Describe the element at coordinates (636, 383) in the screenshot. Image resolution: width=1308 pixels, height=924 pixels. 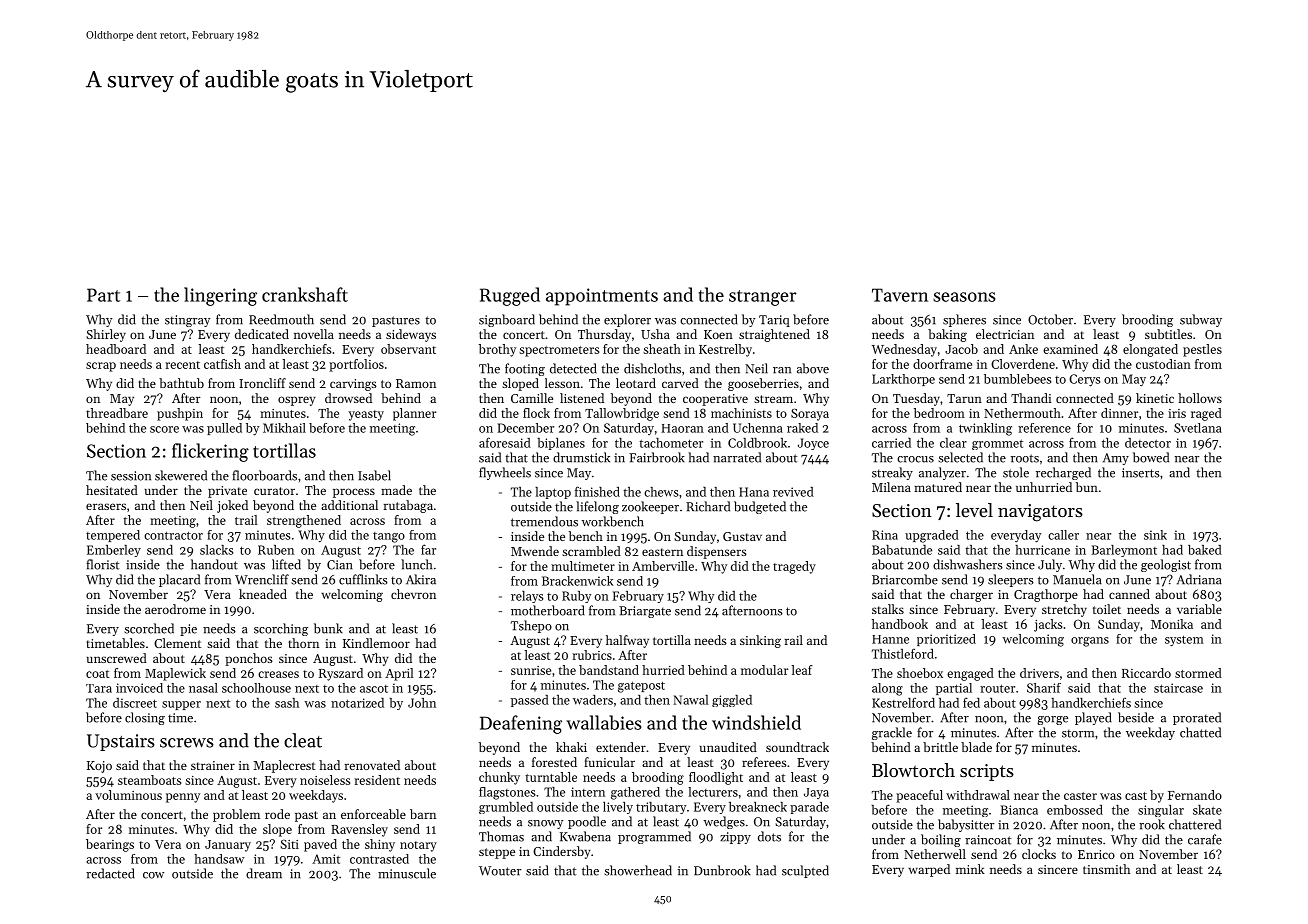
I see `leotard` at that location.
